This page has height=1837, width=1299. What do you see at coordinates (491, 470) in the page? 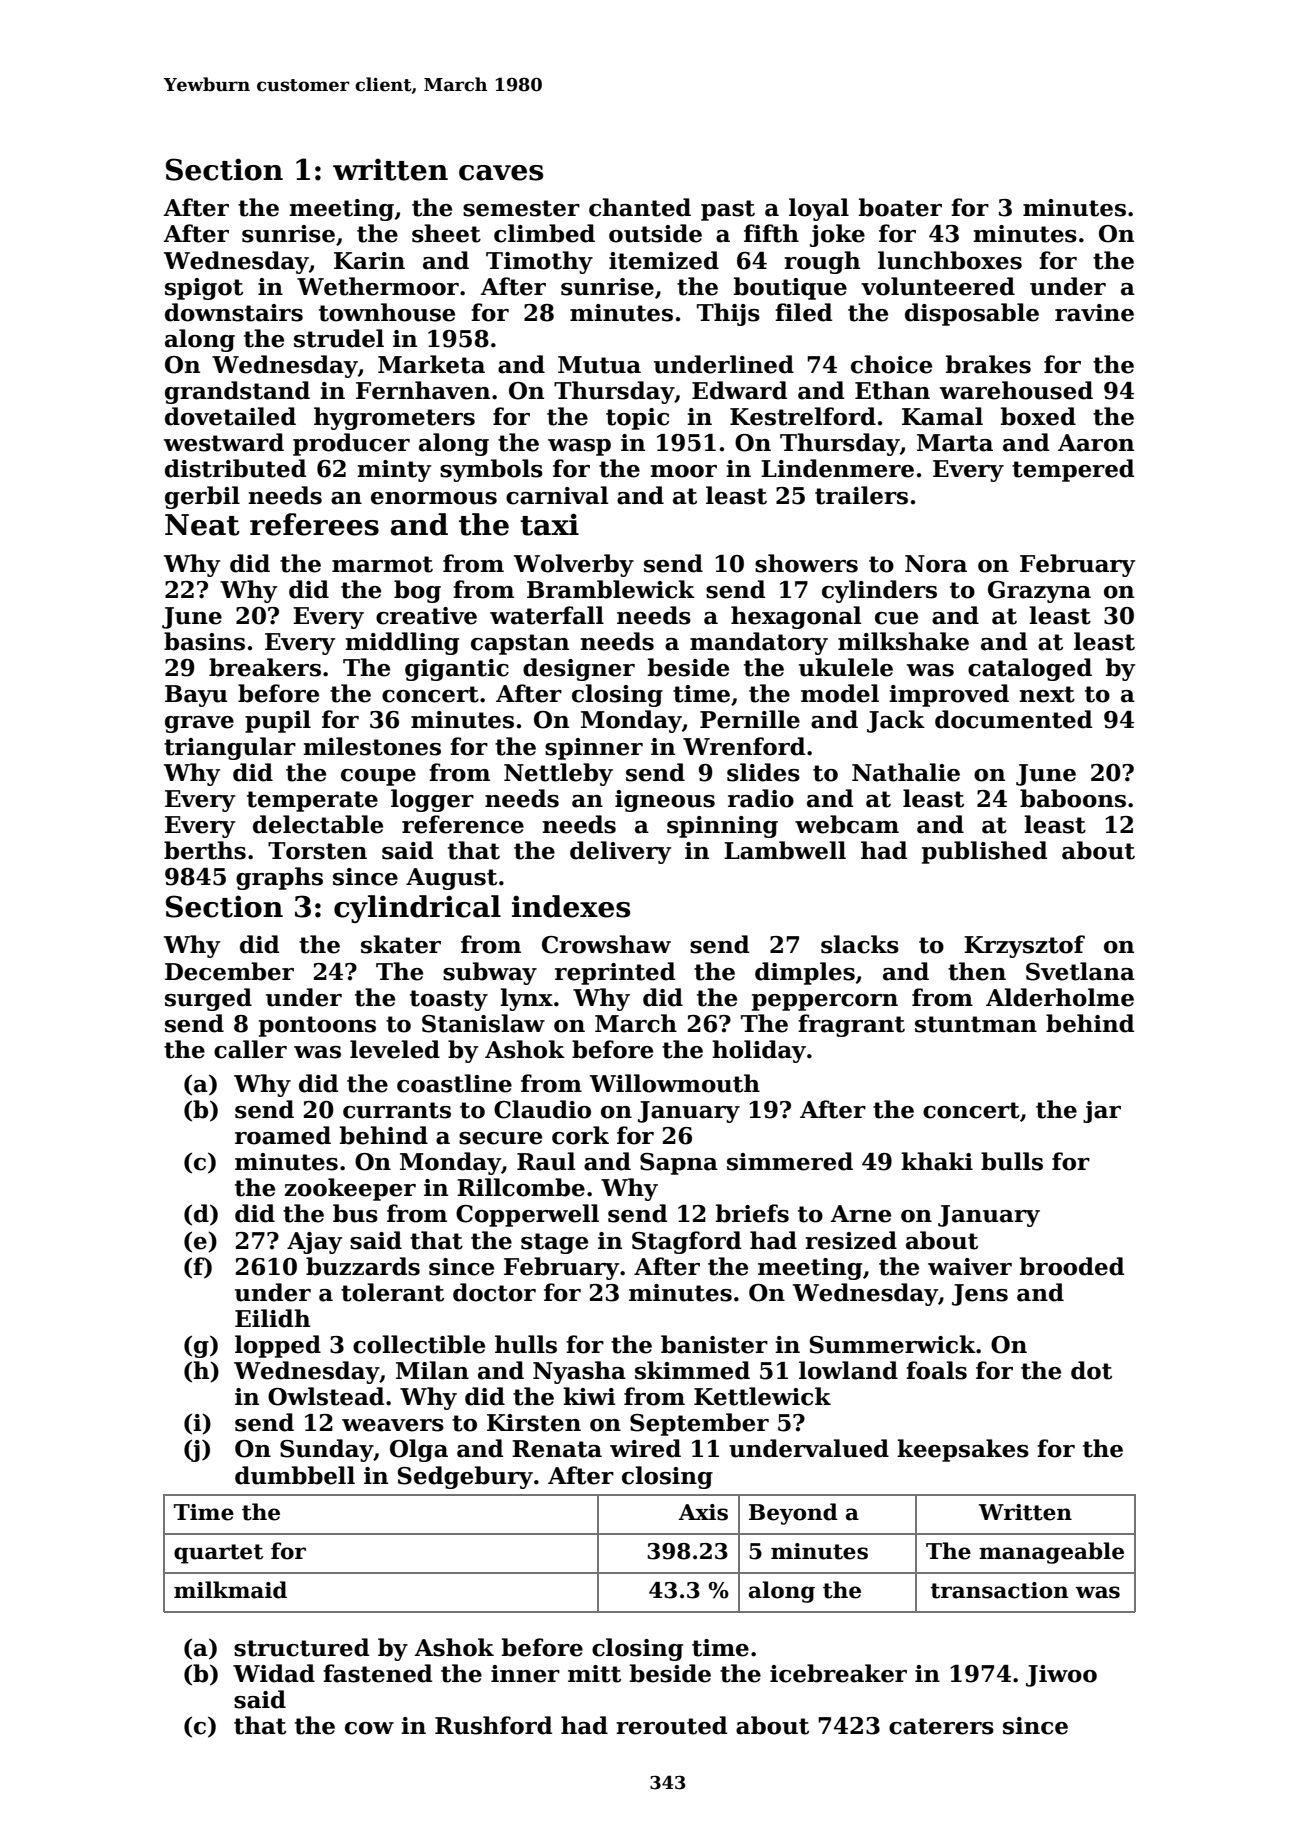
I see `symbols` at bounding box center [491, 470].
